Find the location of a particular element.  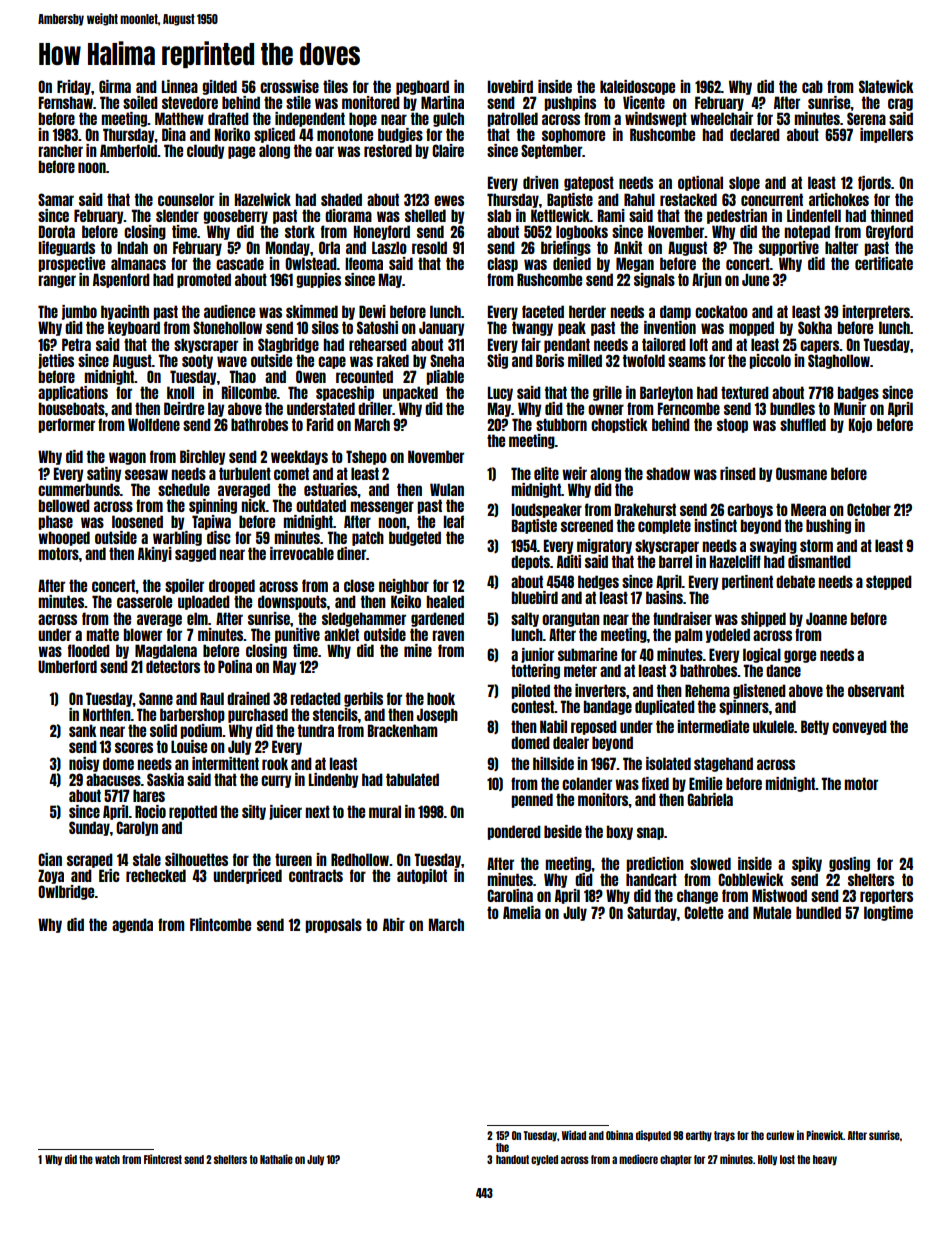

rancher is located at coordinates (60, 150).
